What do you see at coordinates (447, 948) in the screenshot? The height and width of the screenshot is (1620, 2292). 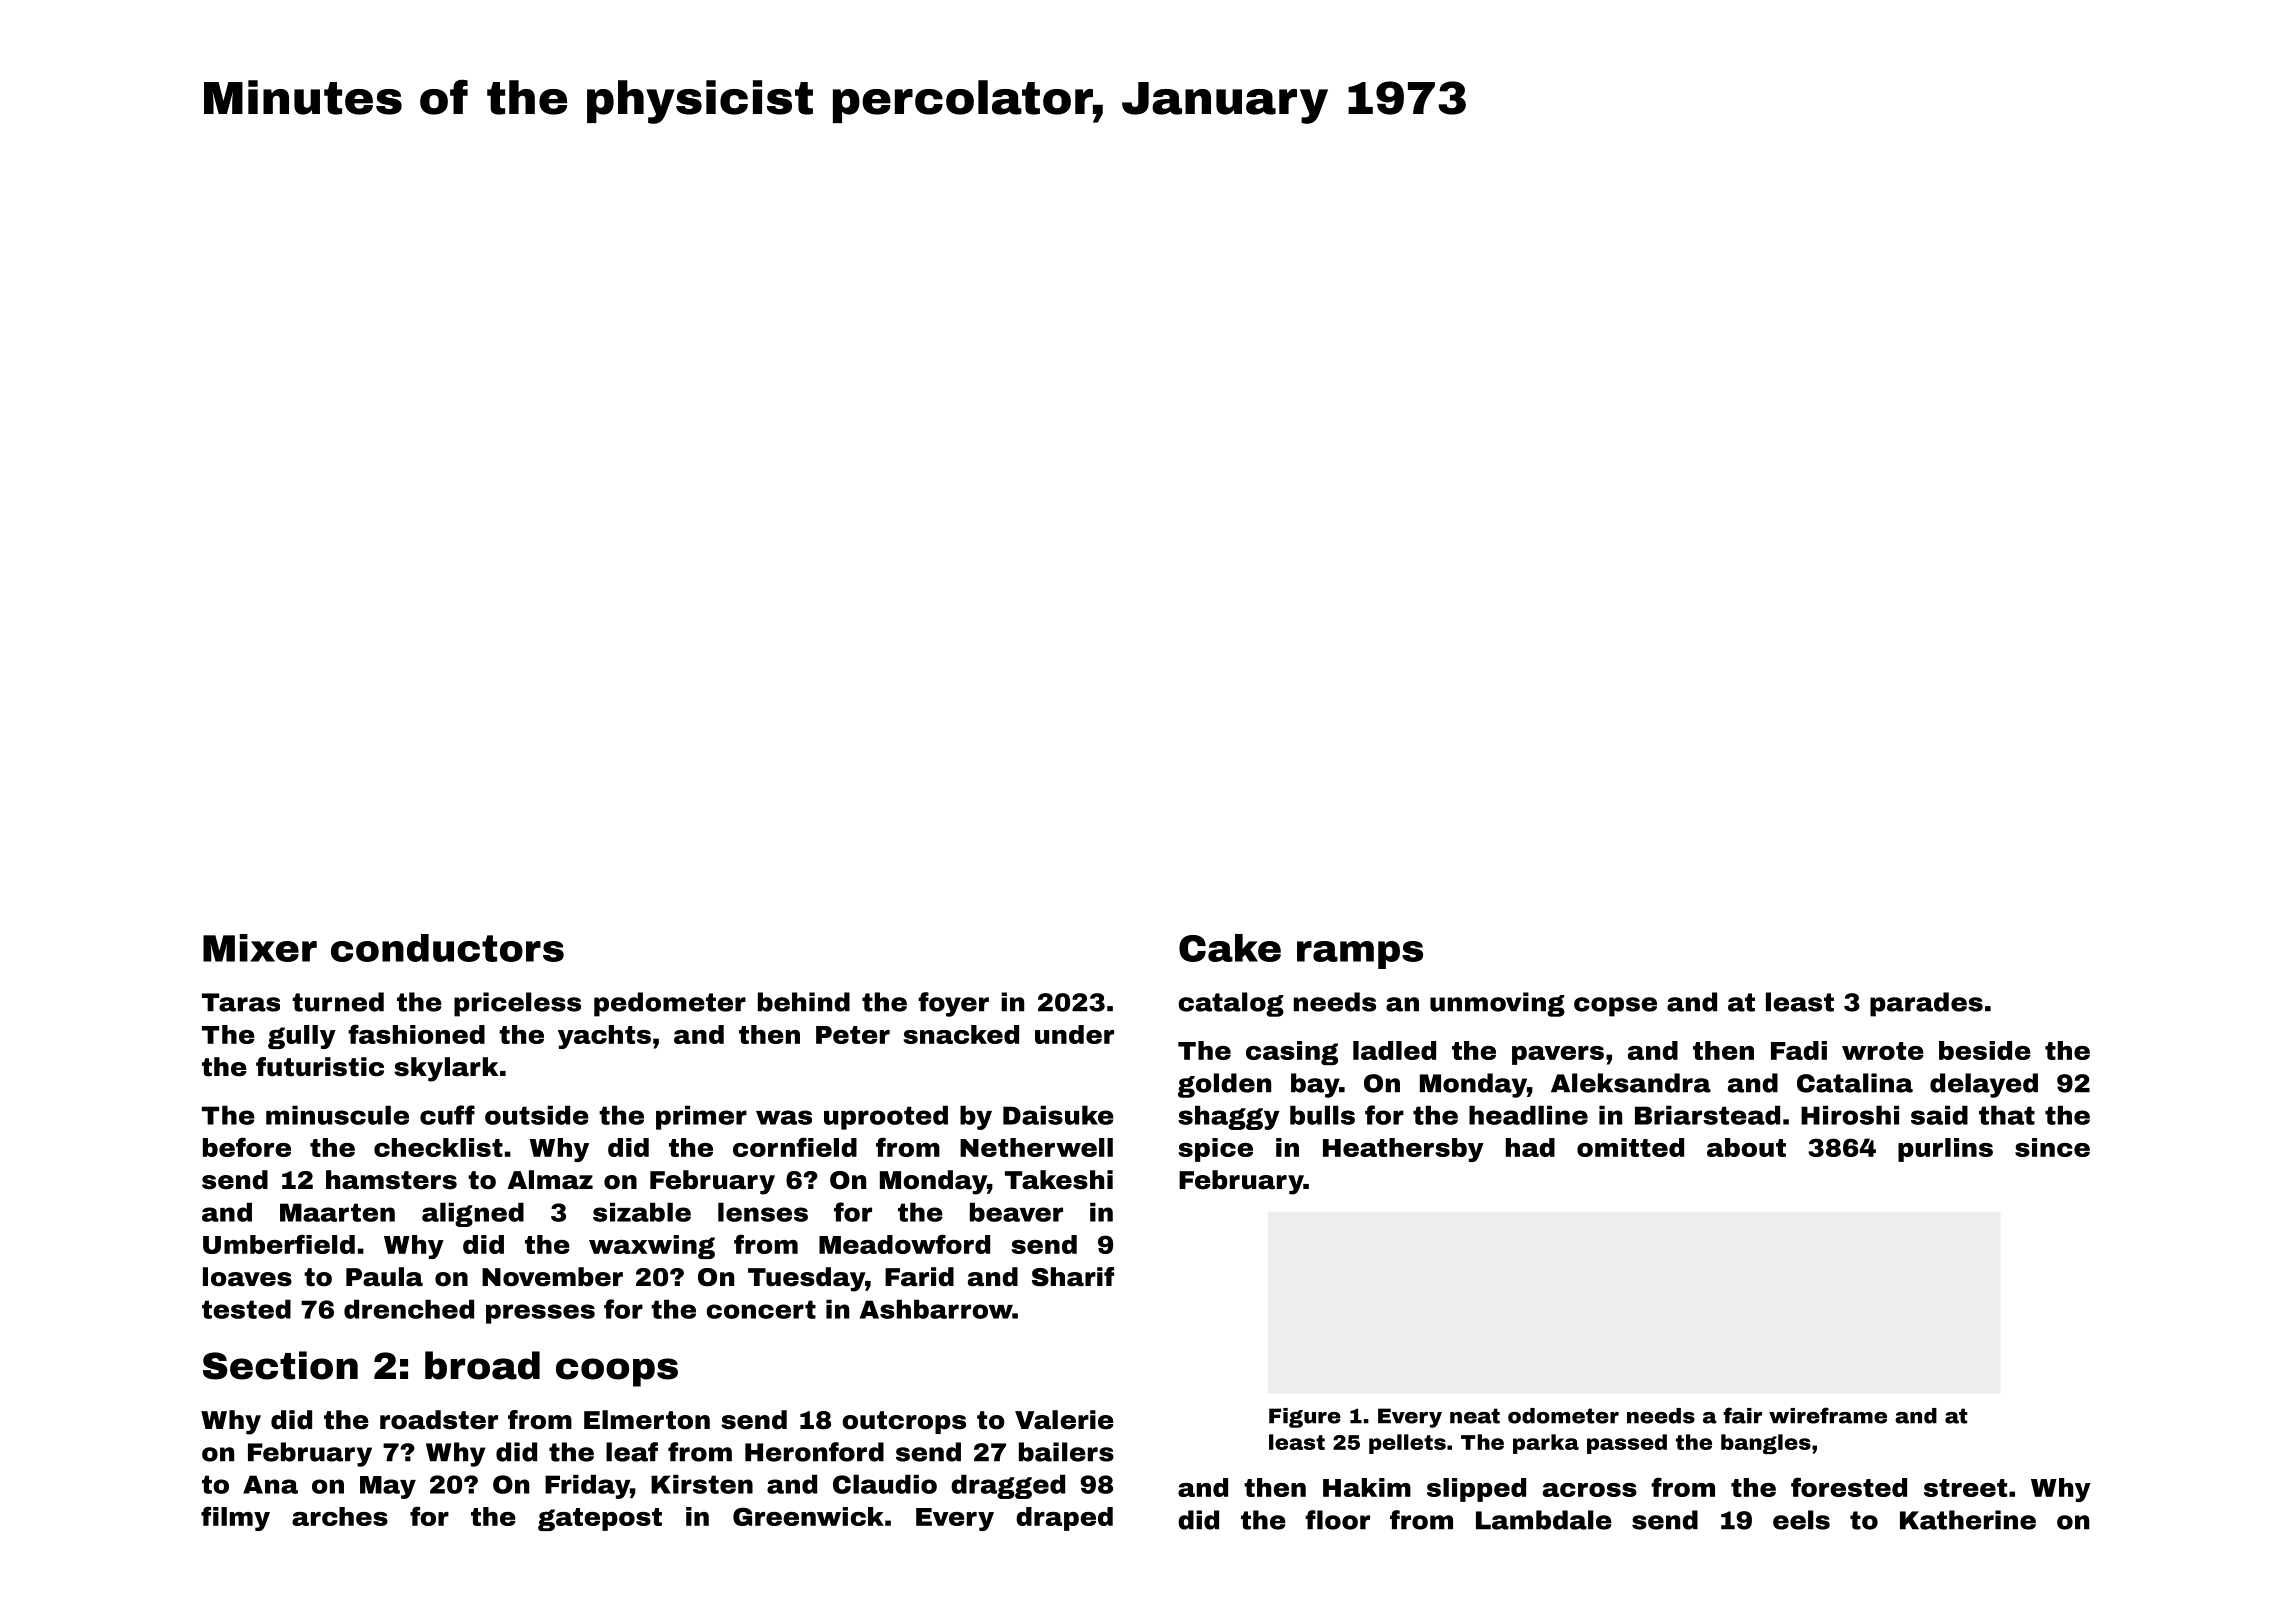 I see `conductors` at bounding box center [447, 948].
